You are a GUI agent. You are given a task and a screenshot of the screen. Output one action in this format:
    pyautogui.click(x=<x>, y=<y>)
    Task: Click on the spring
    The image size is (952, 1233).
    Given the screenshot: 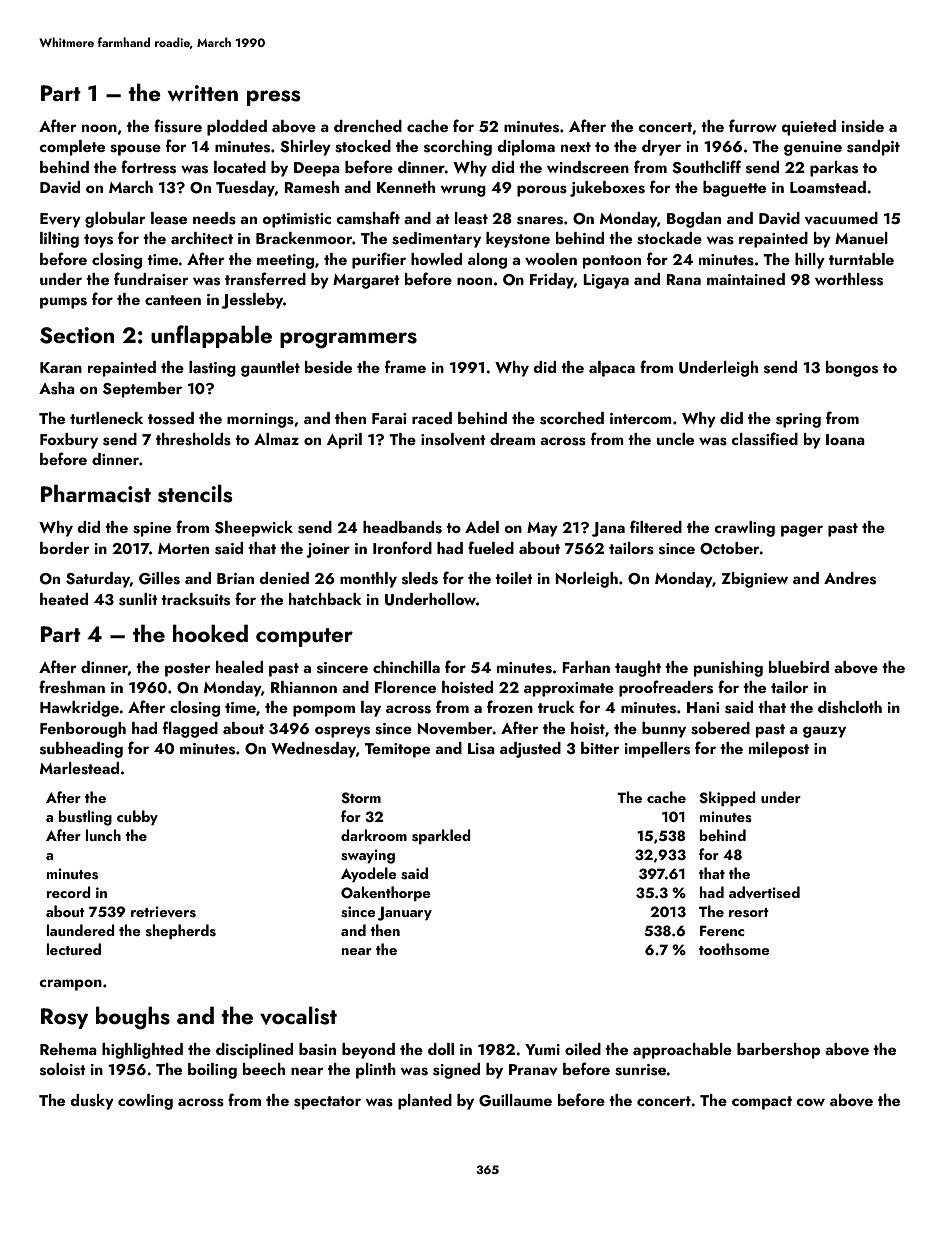 What is the action you would take?
    pyautogui.click(x=798, y=420)
